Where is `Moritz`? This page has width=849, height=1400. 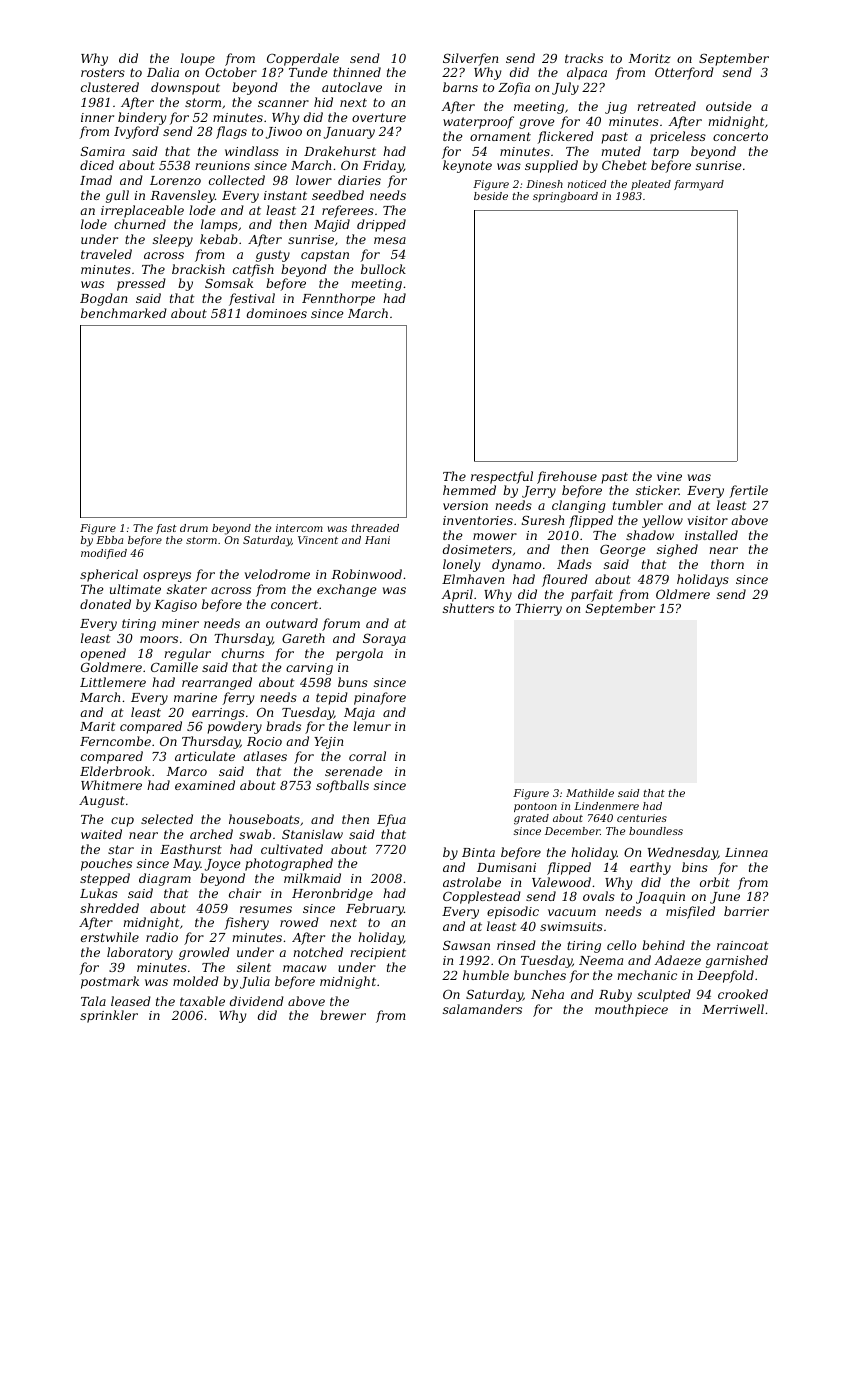
Moritz is located at coordinates (650, 58).
